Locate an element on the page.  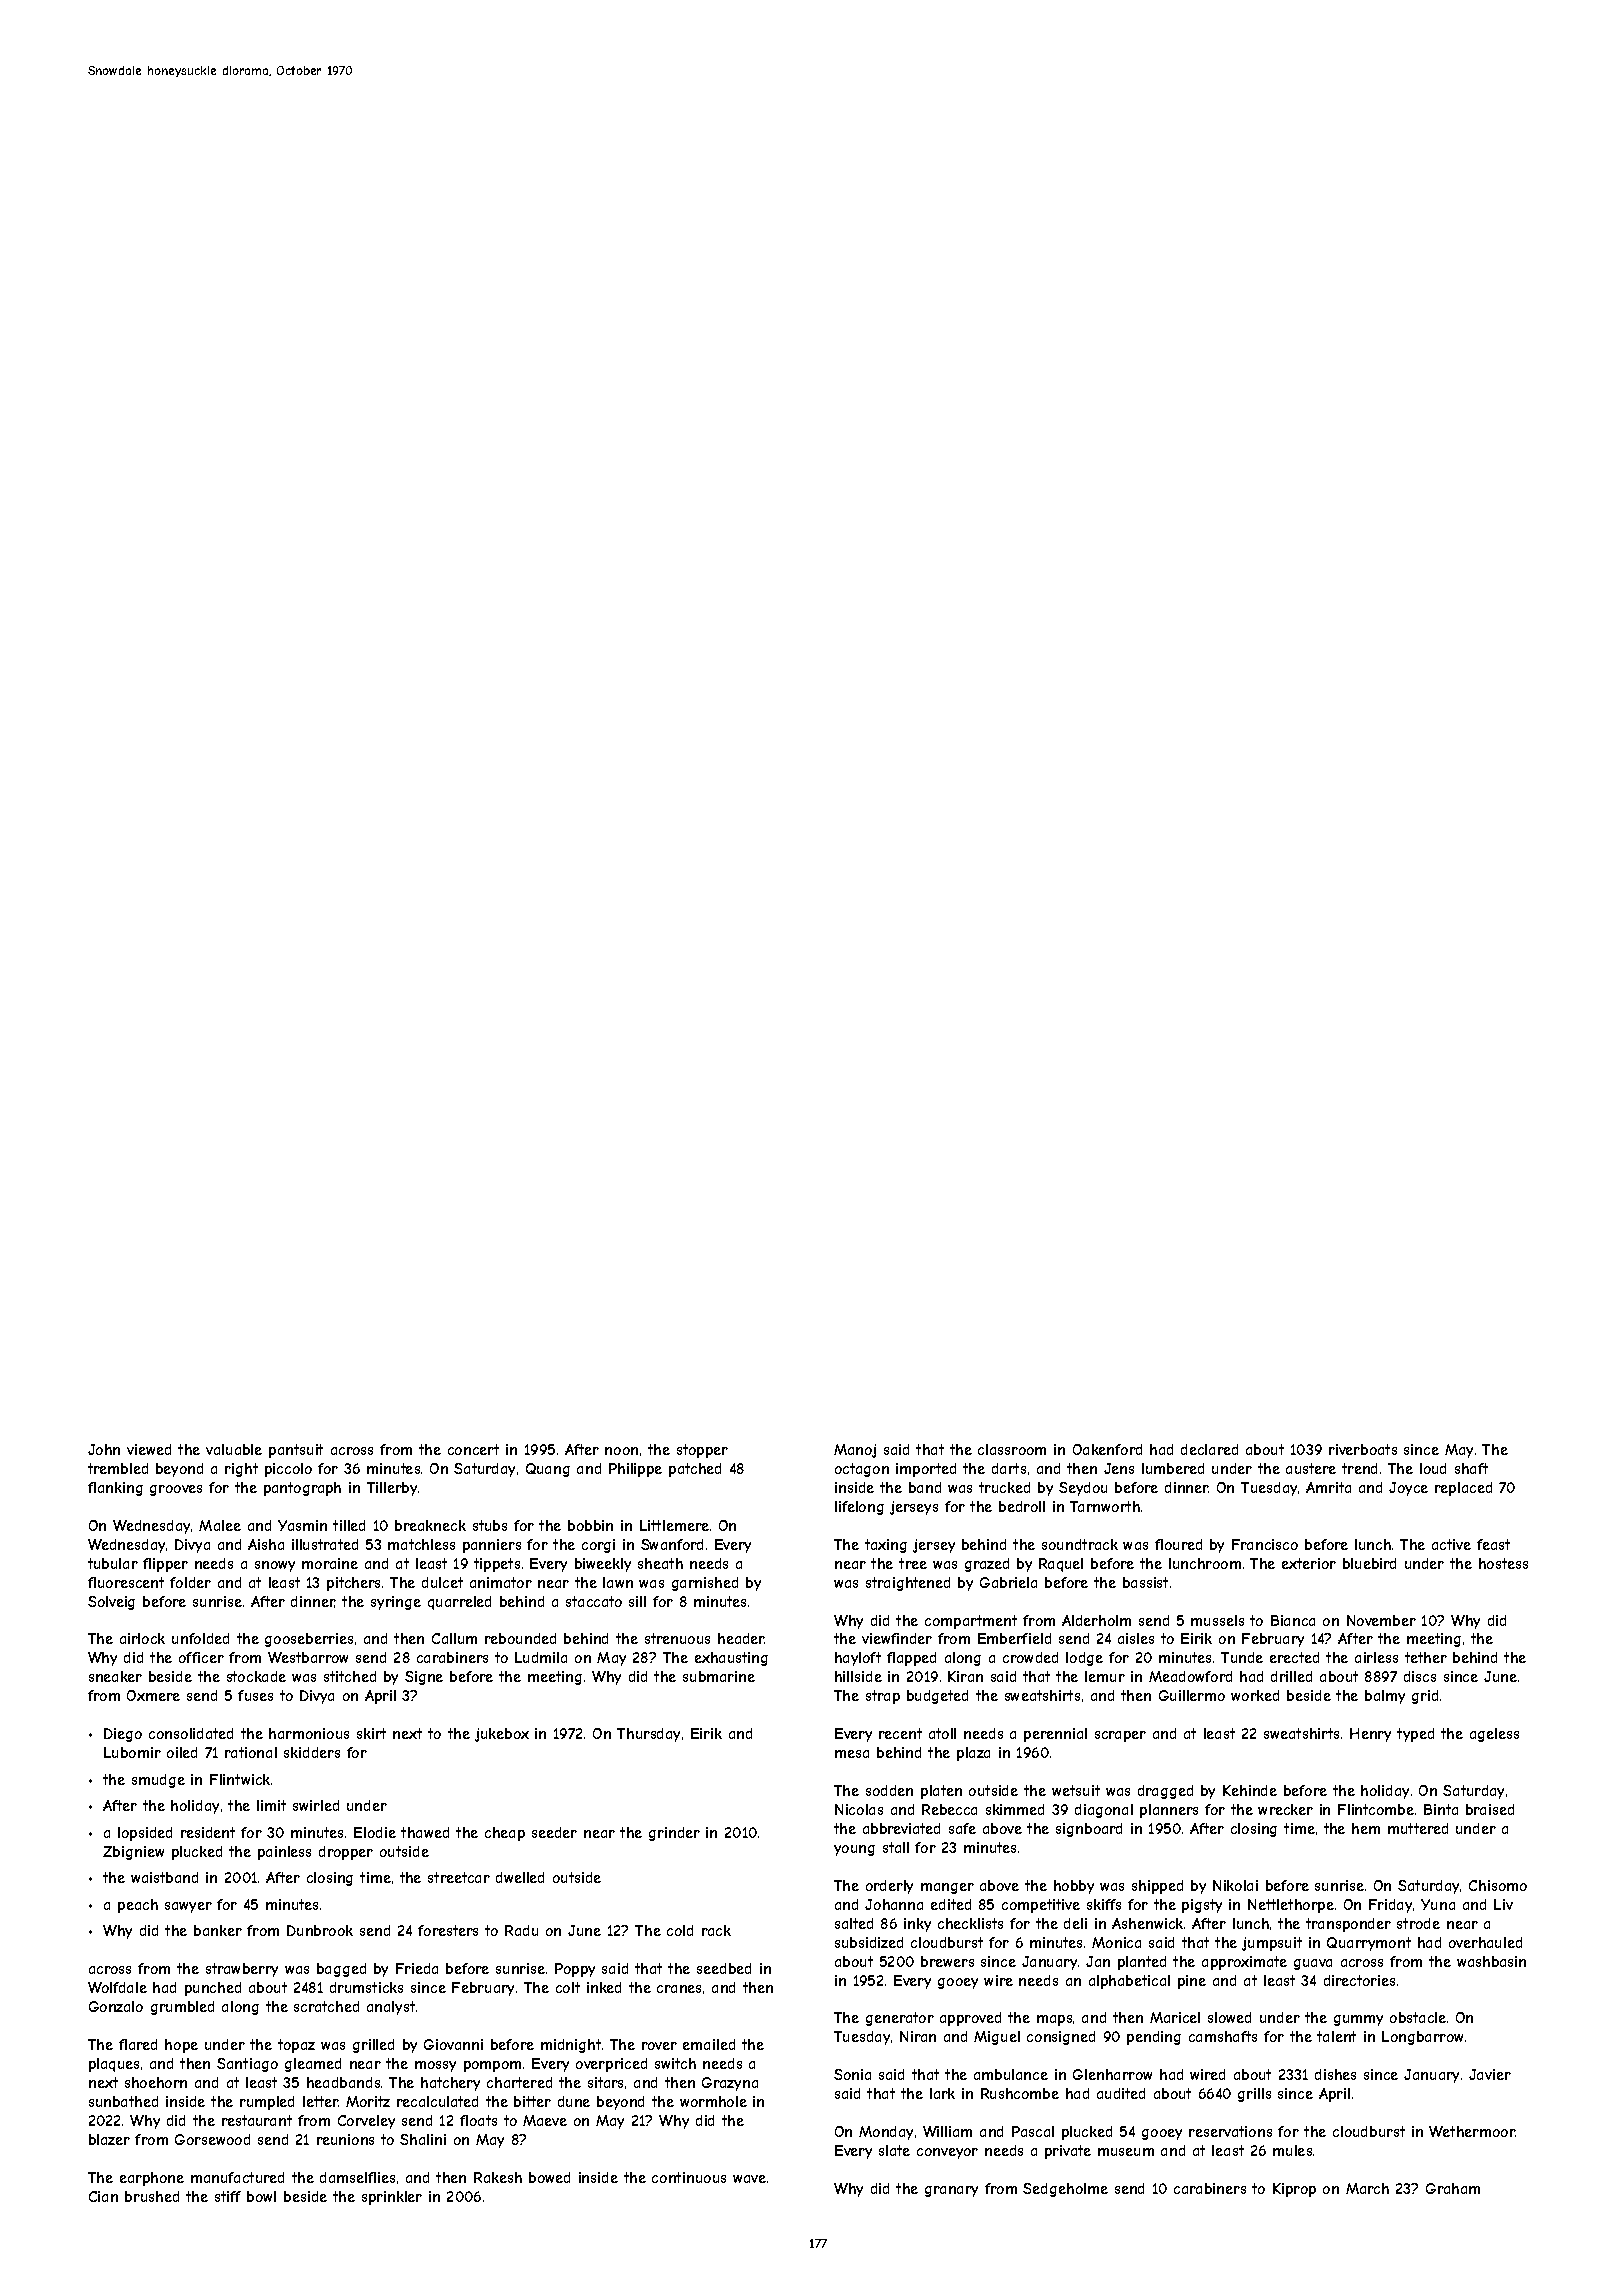
continuous is located at coordinates (689, 2177).
